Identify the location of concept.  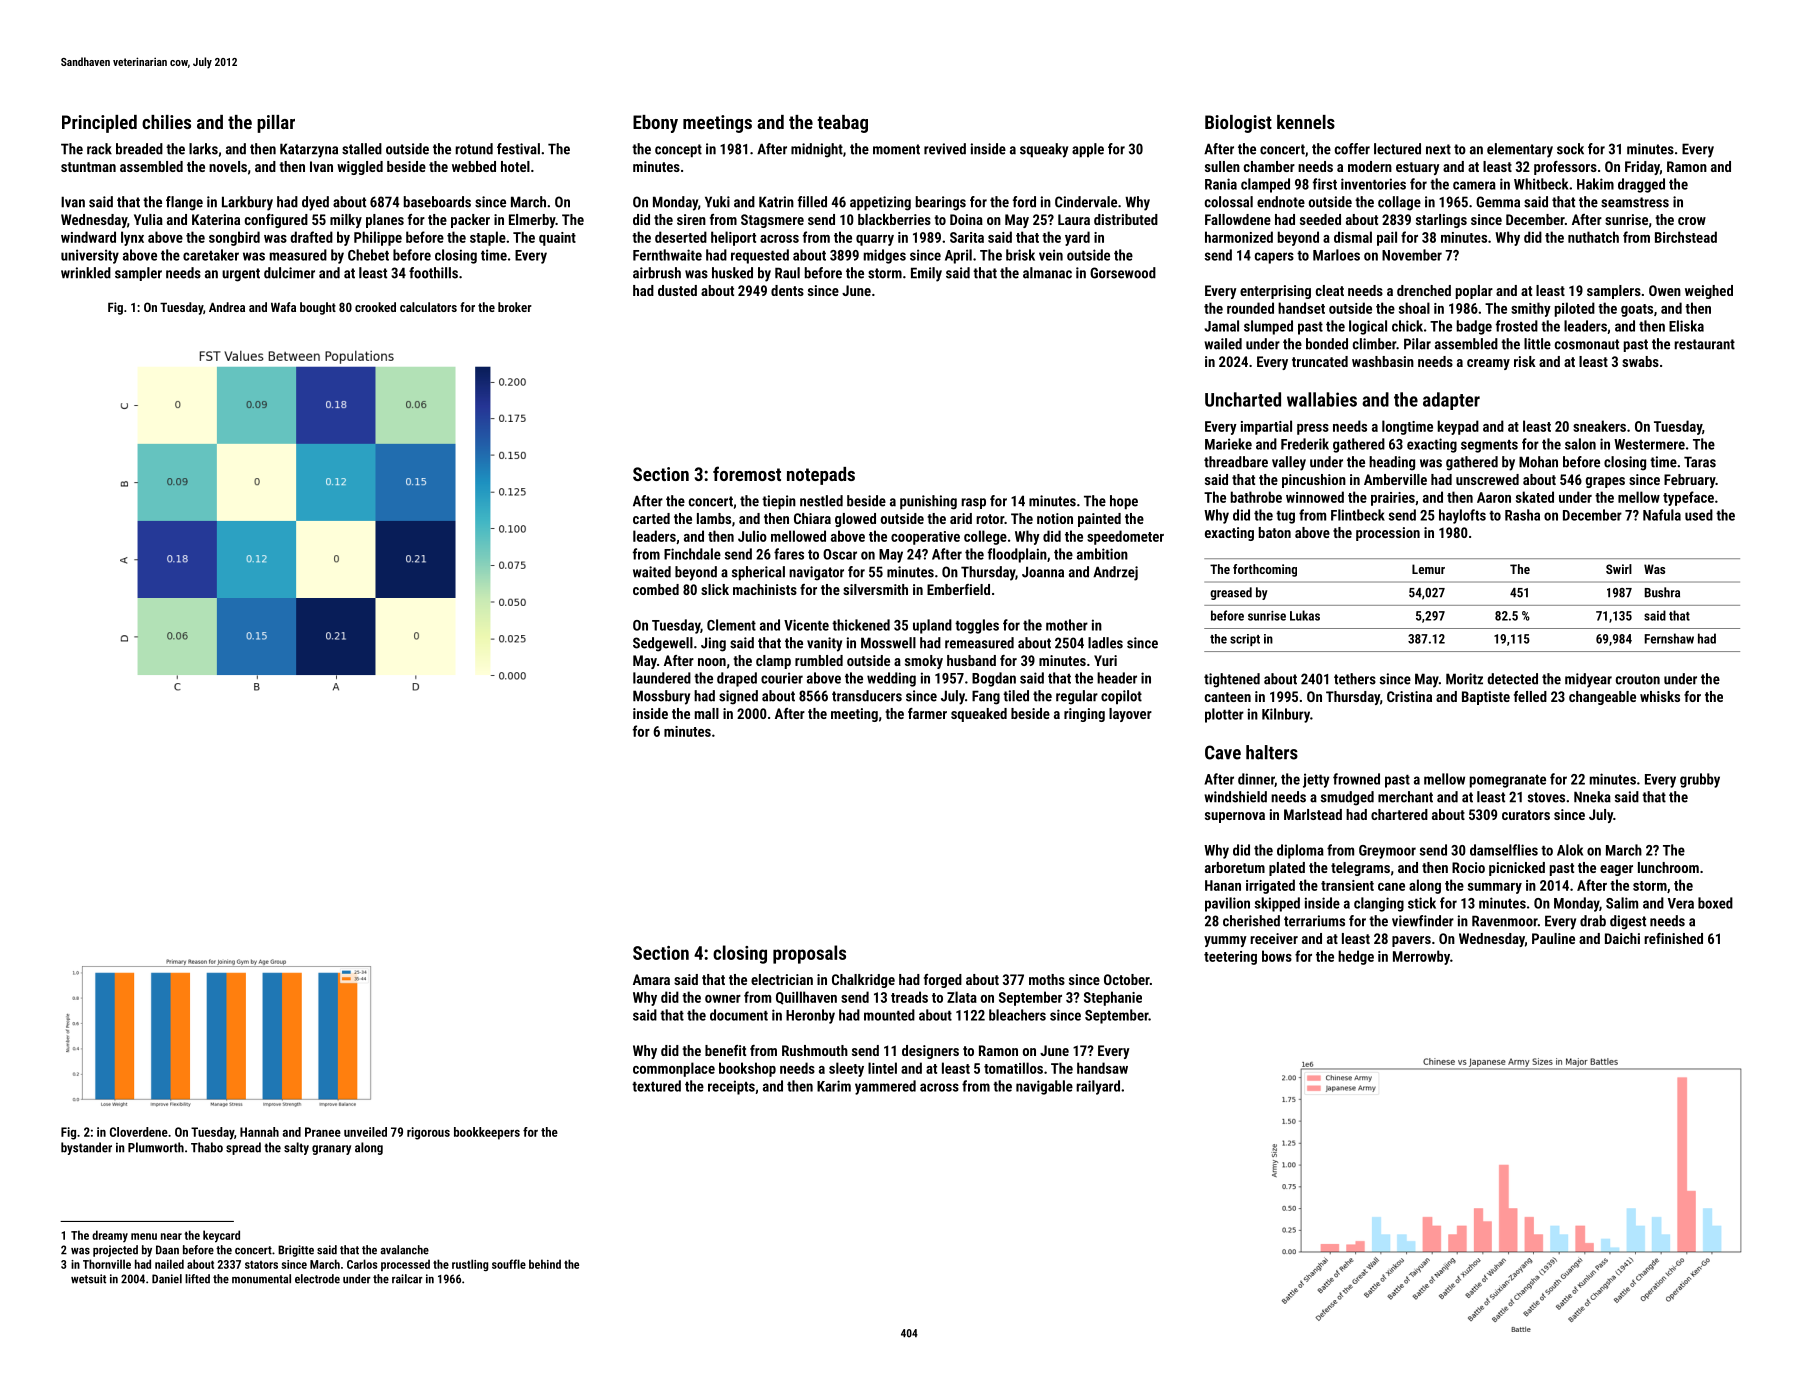
(678, 151).
